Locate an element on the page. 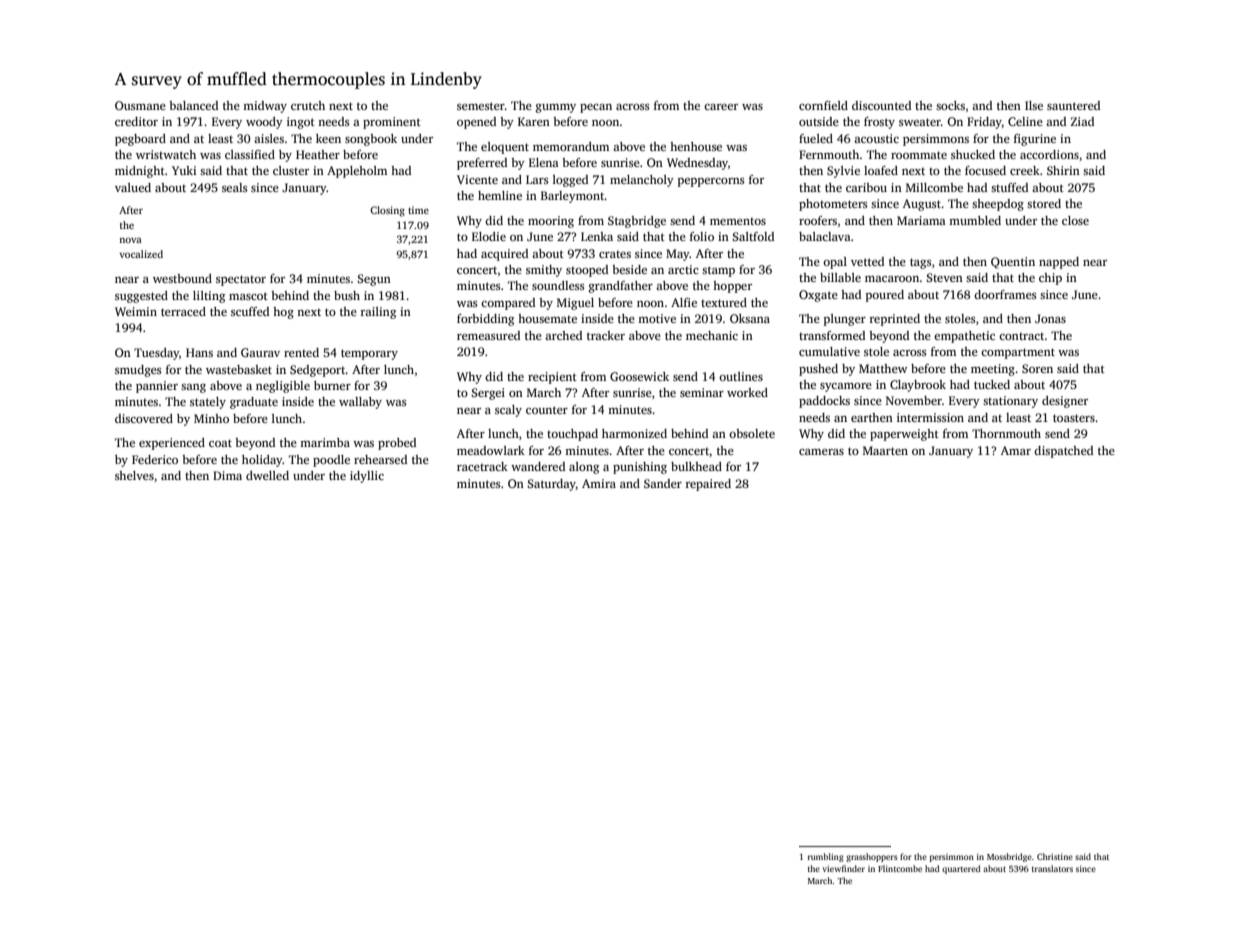 The width and height of the document is (1233, 952). balaclava is located at coordinates (825, 236).
